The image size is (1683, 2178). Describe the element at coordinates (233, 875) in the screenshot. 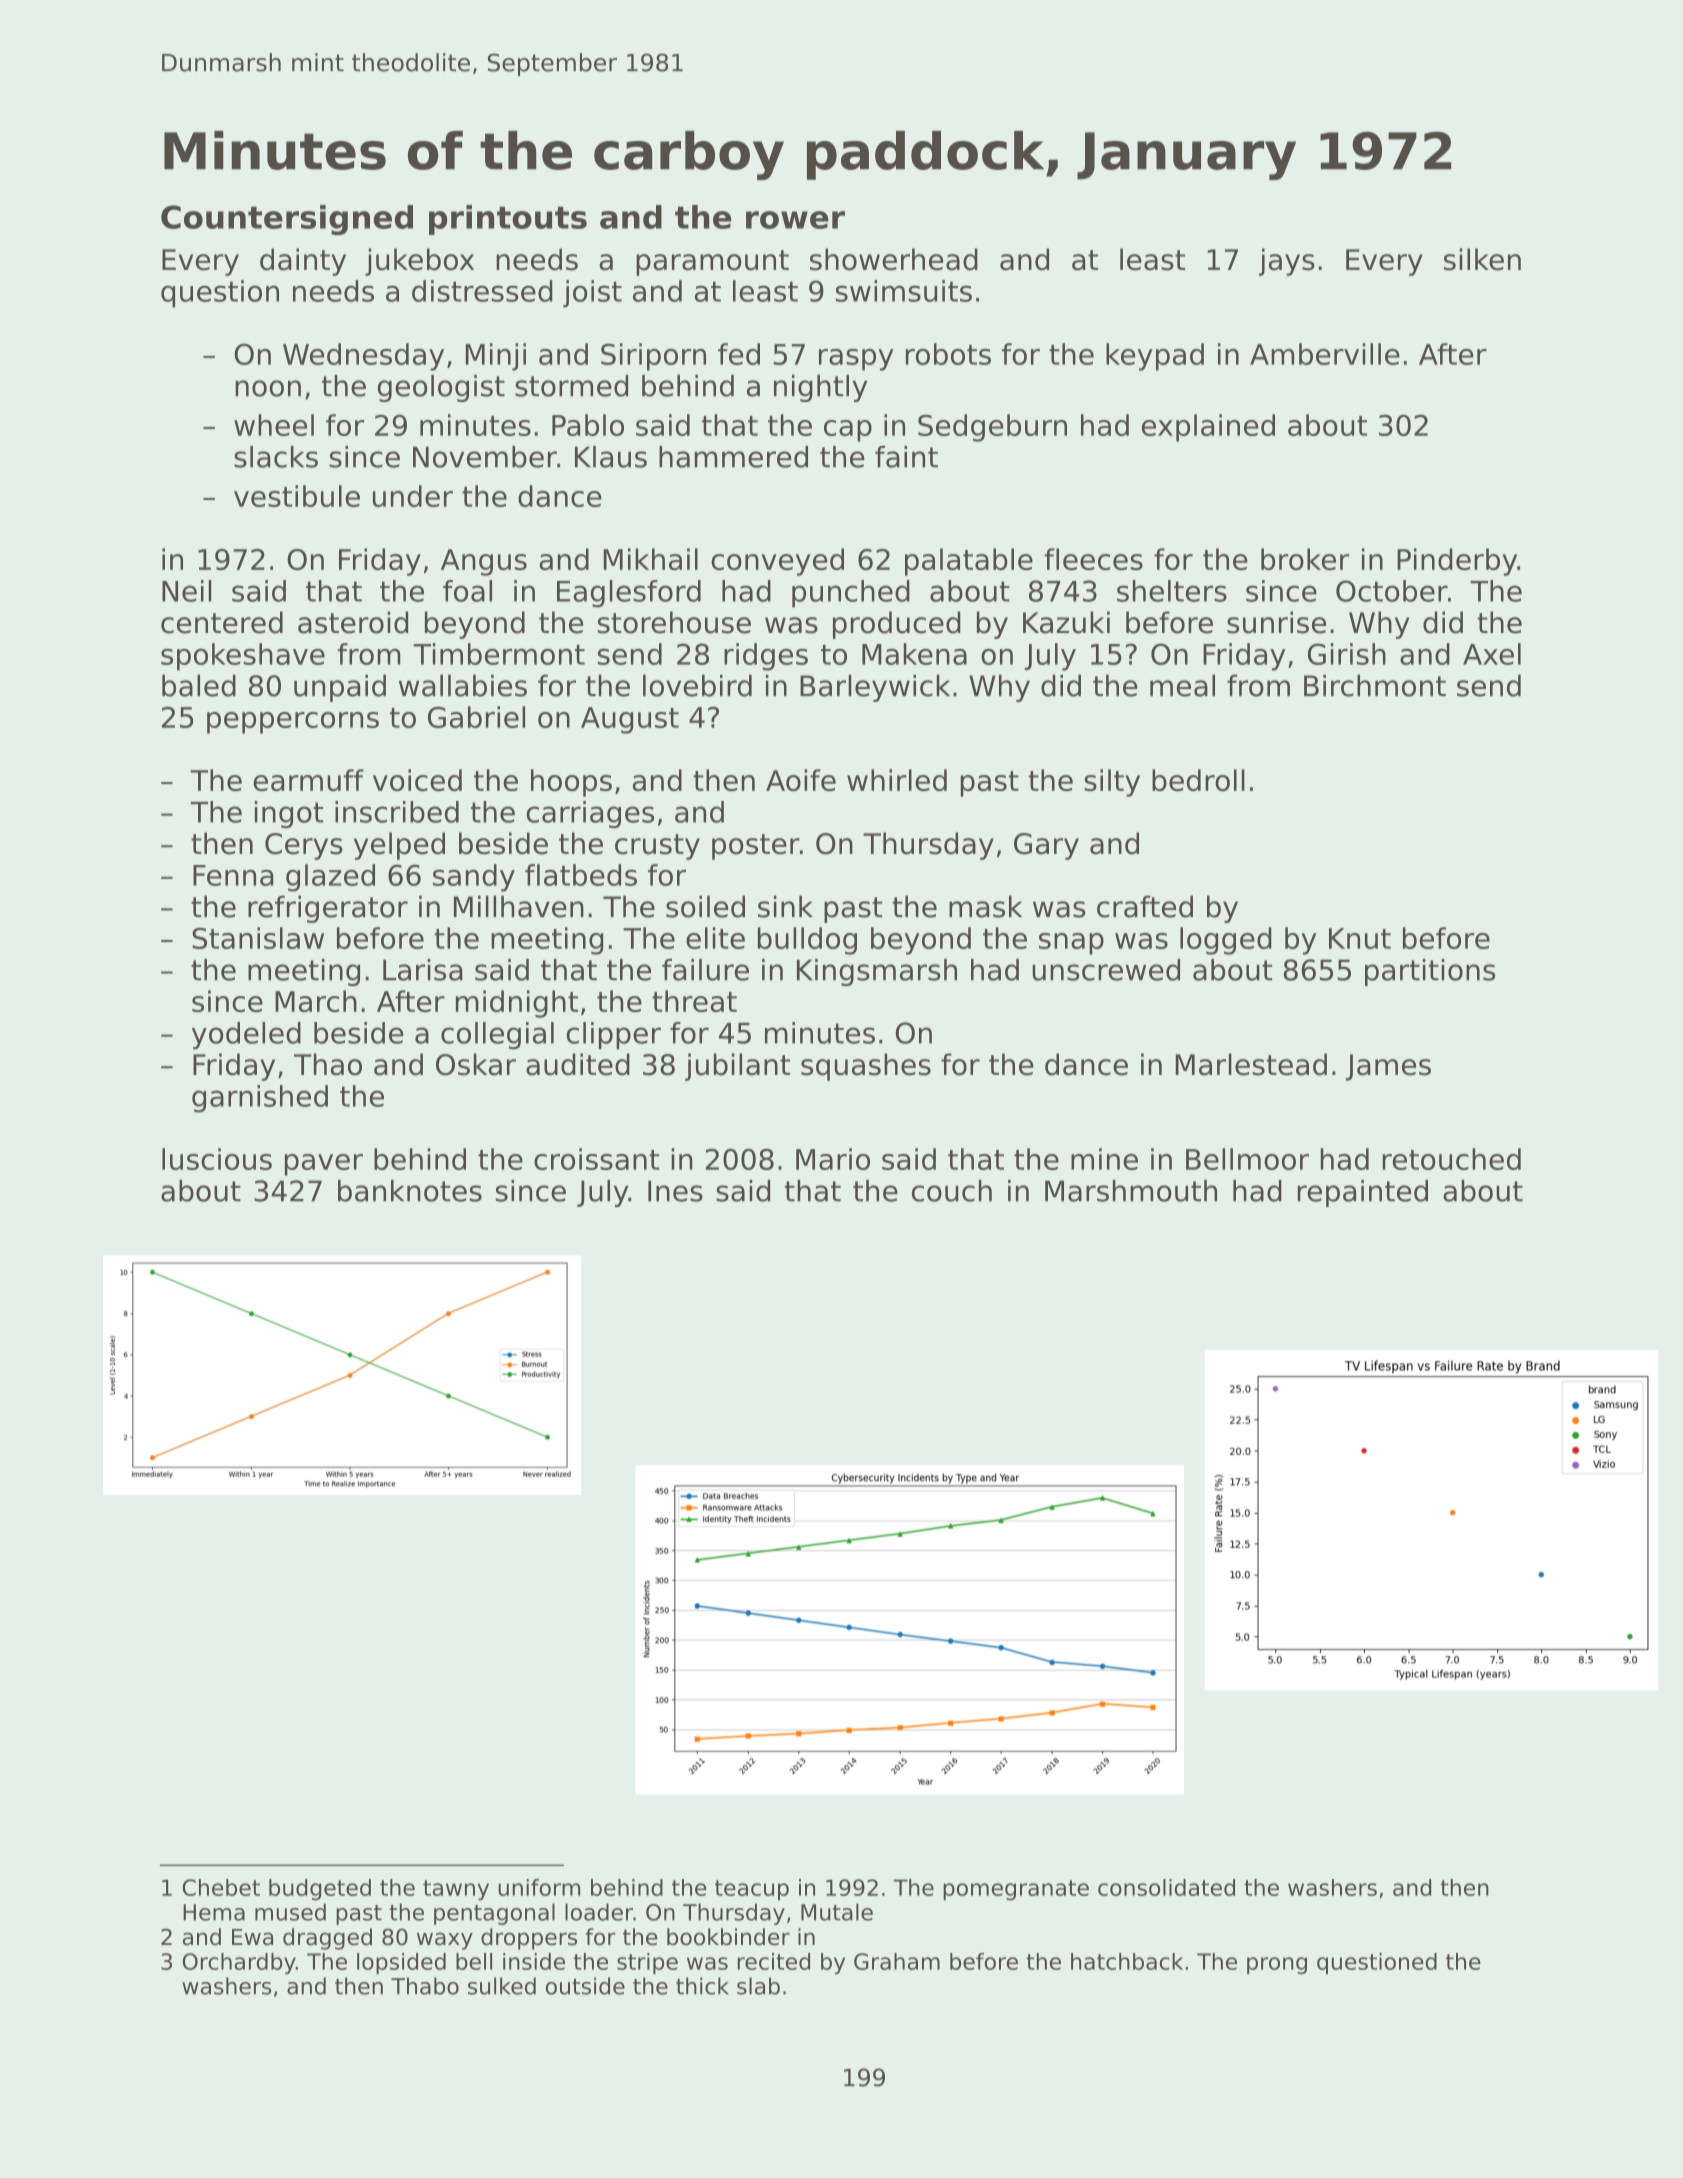

I see `Fenna` at that location.
